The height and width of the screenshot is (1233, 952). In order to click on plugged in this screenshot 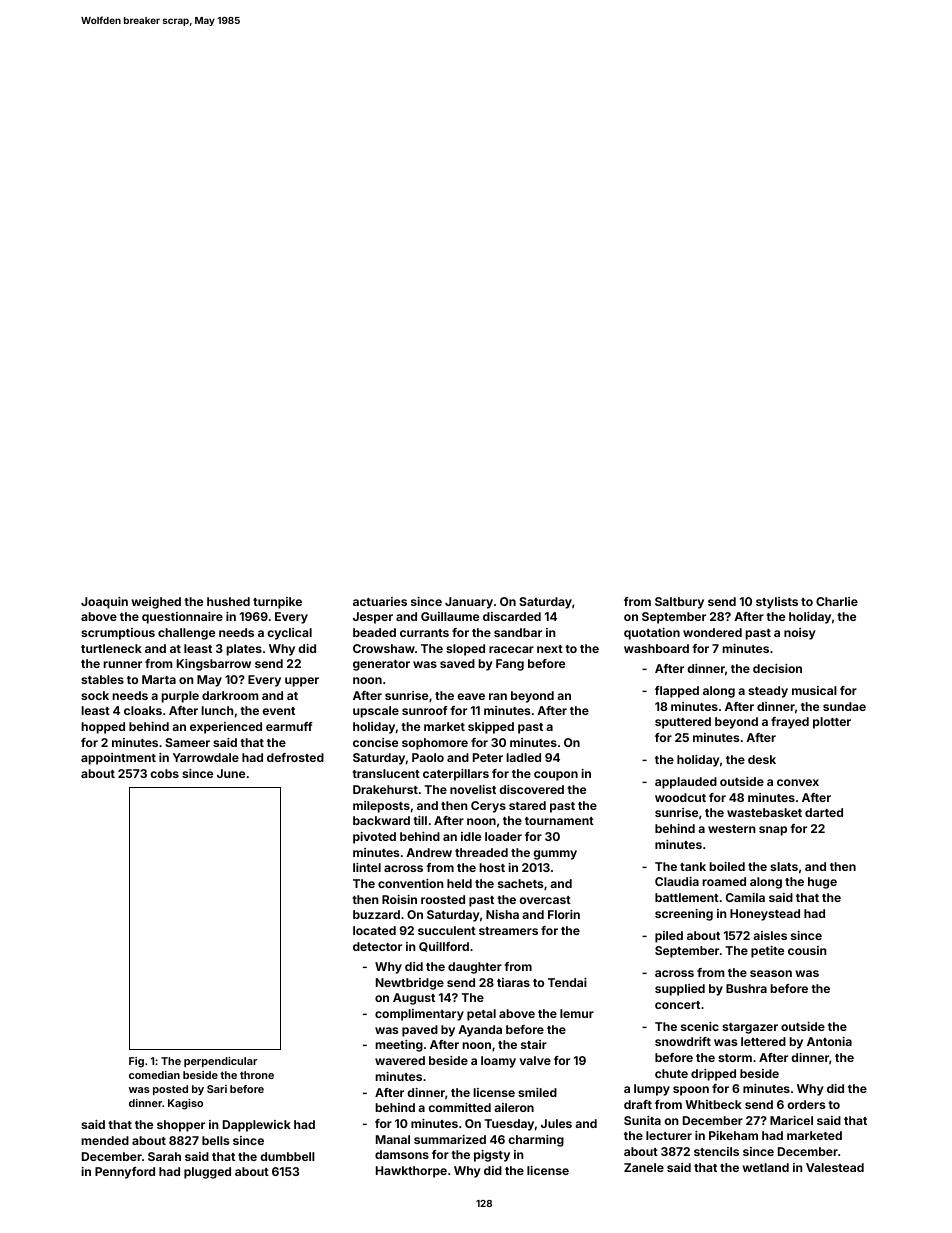, I will do `click(207, 1173)`.
